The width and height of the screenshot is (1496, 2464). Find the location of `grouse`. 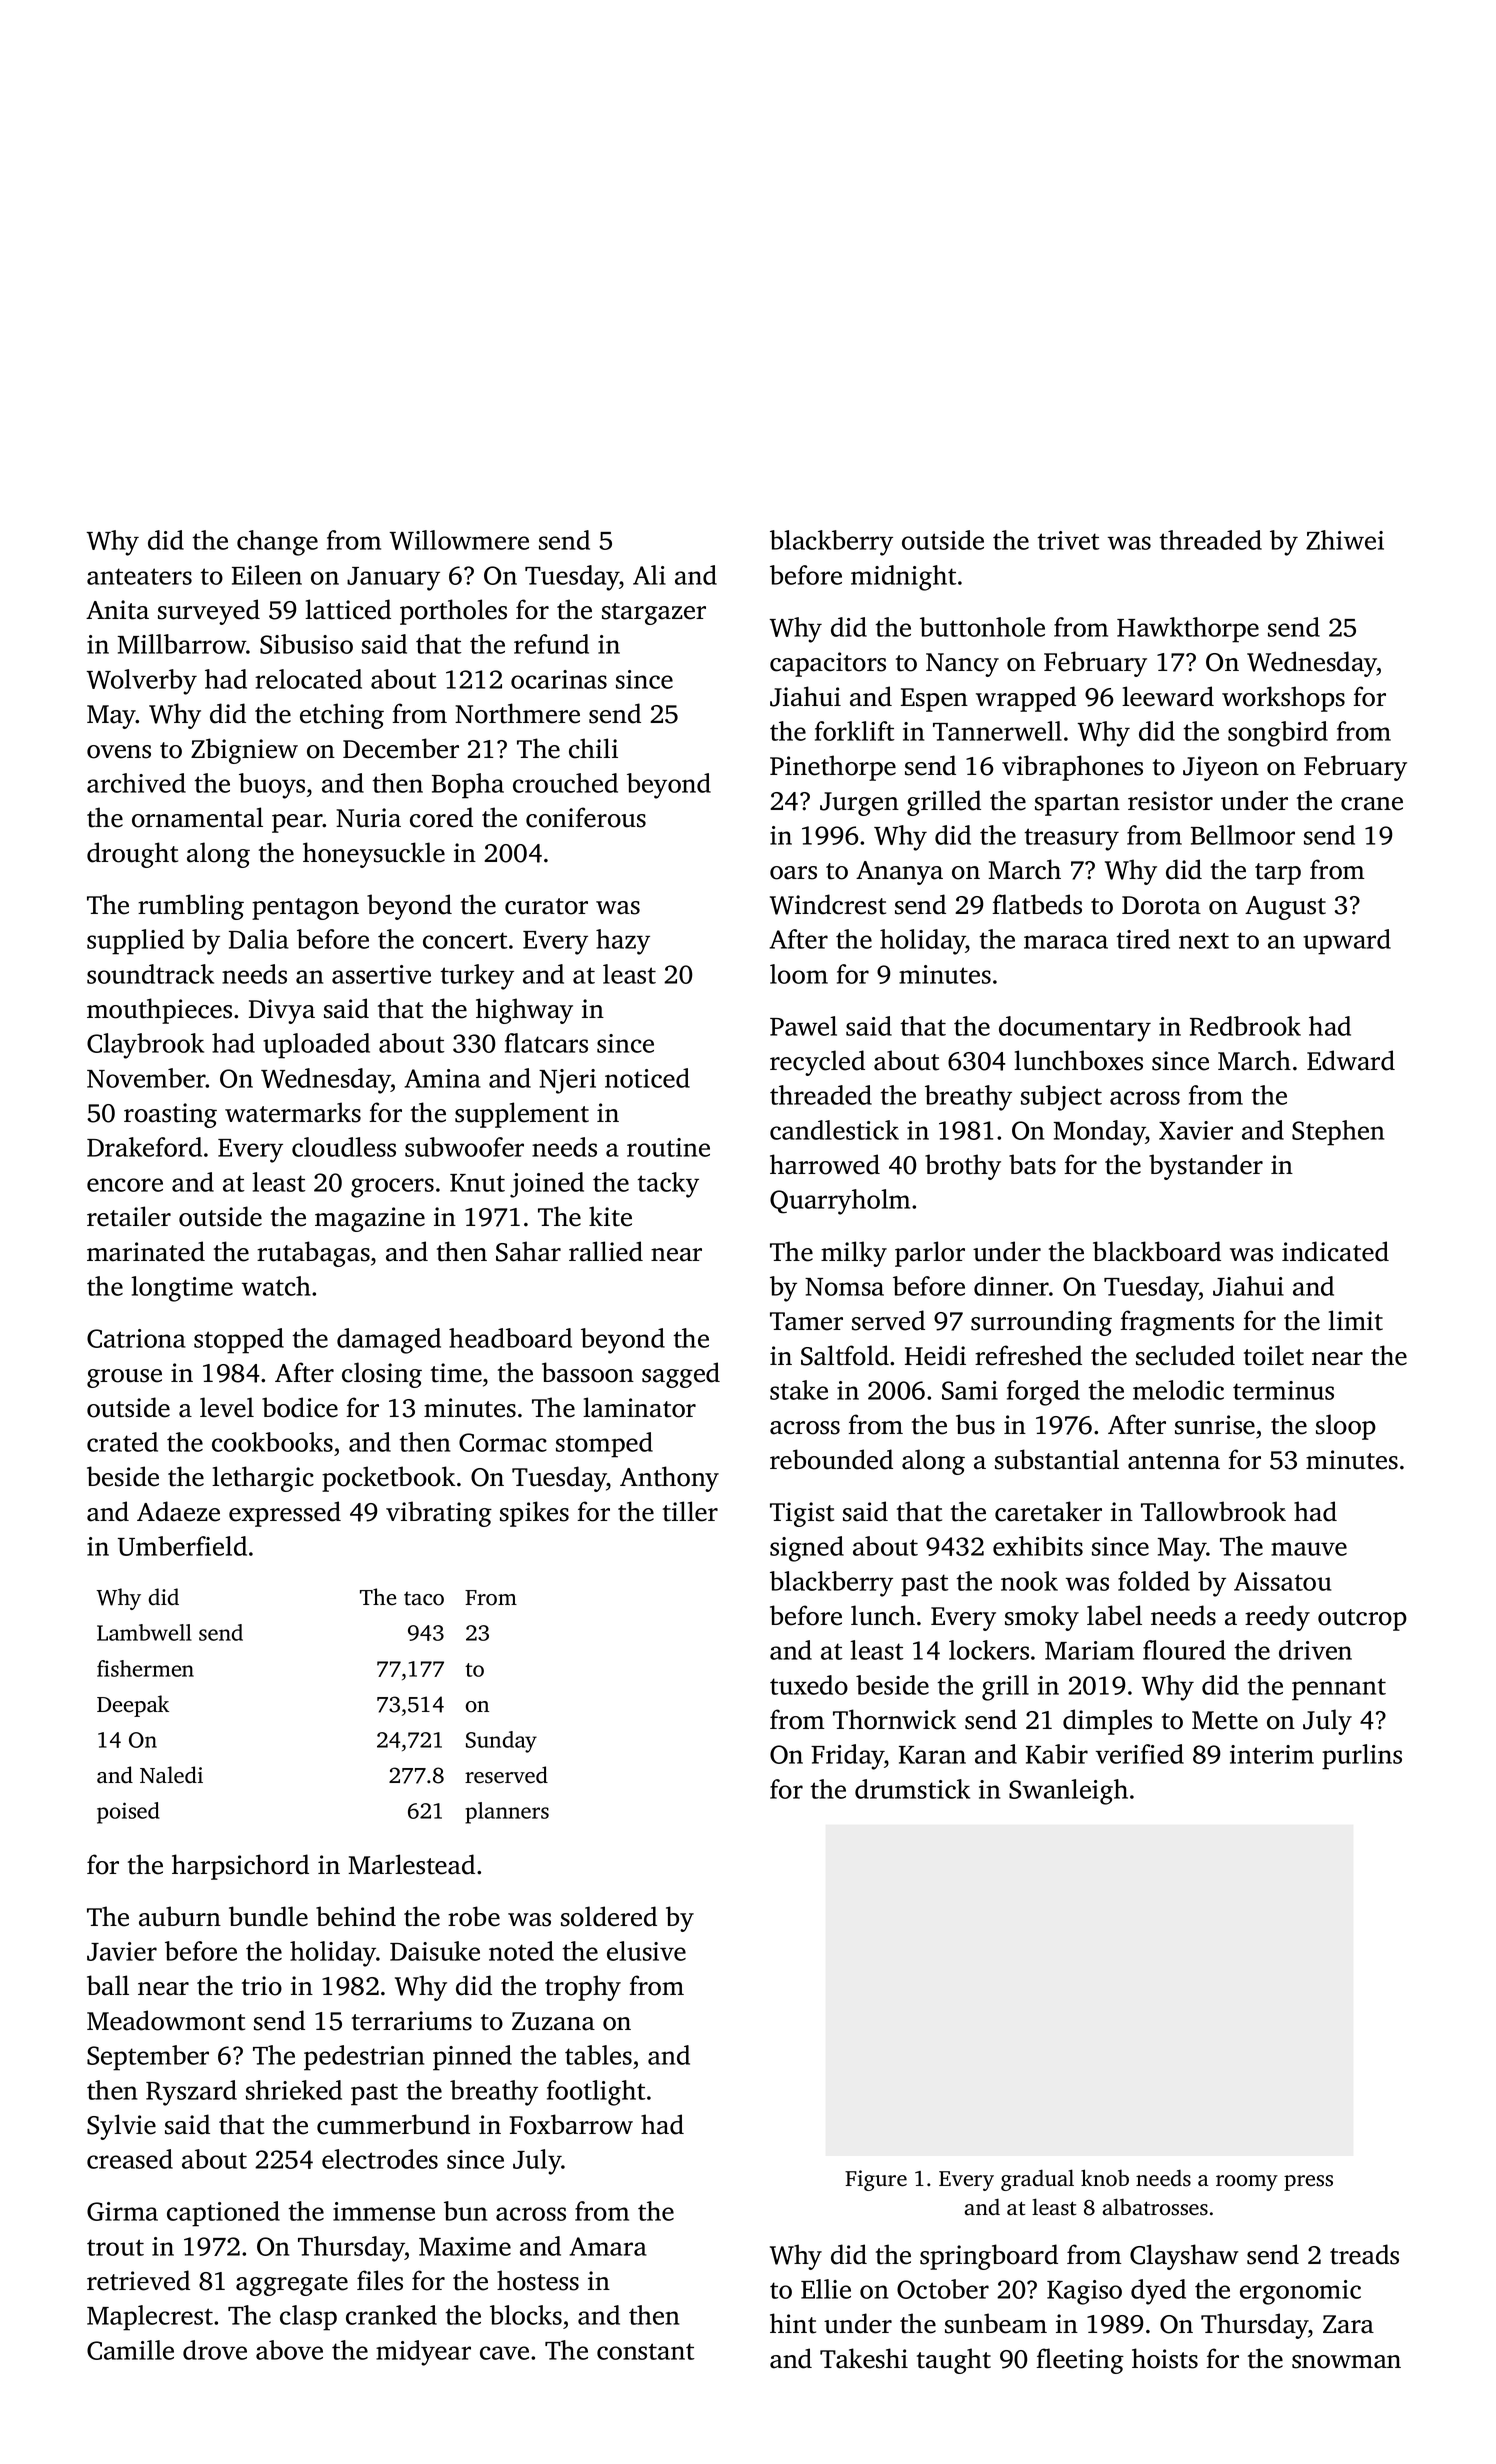

grouse is located at coordinates (124, 1378).
